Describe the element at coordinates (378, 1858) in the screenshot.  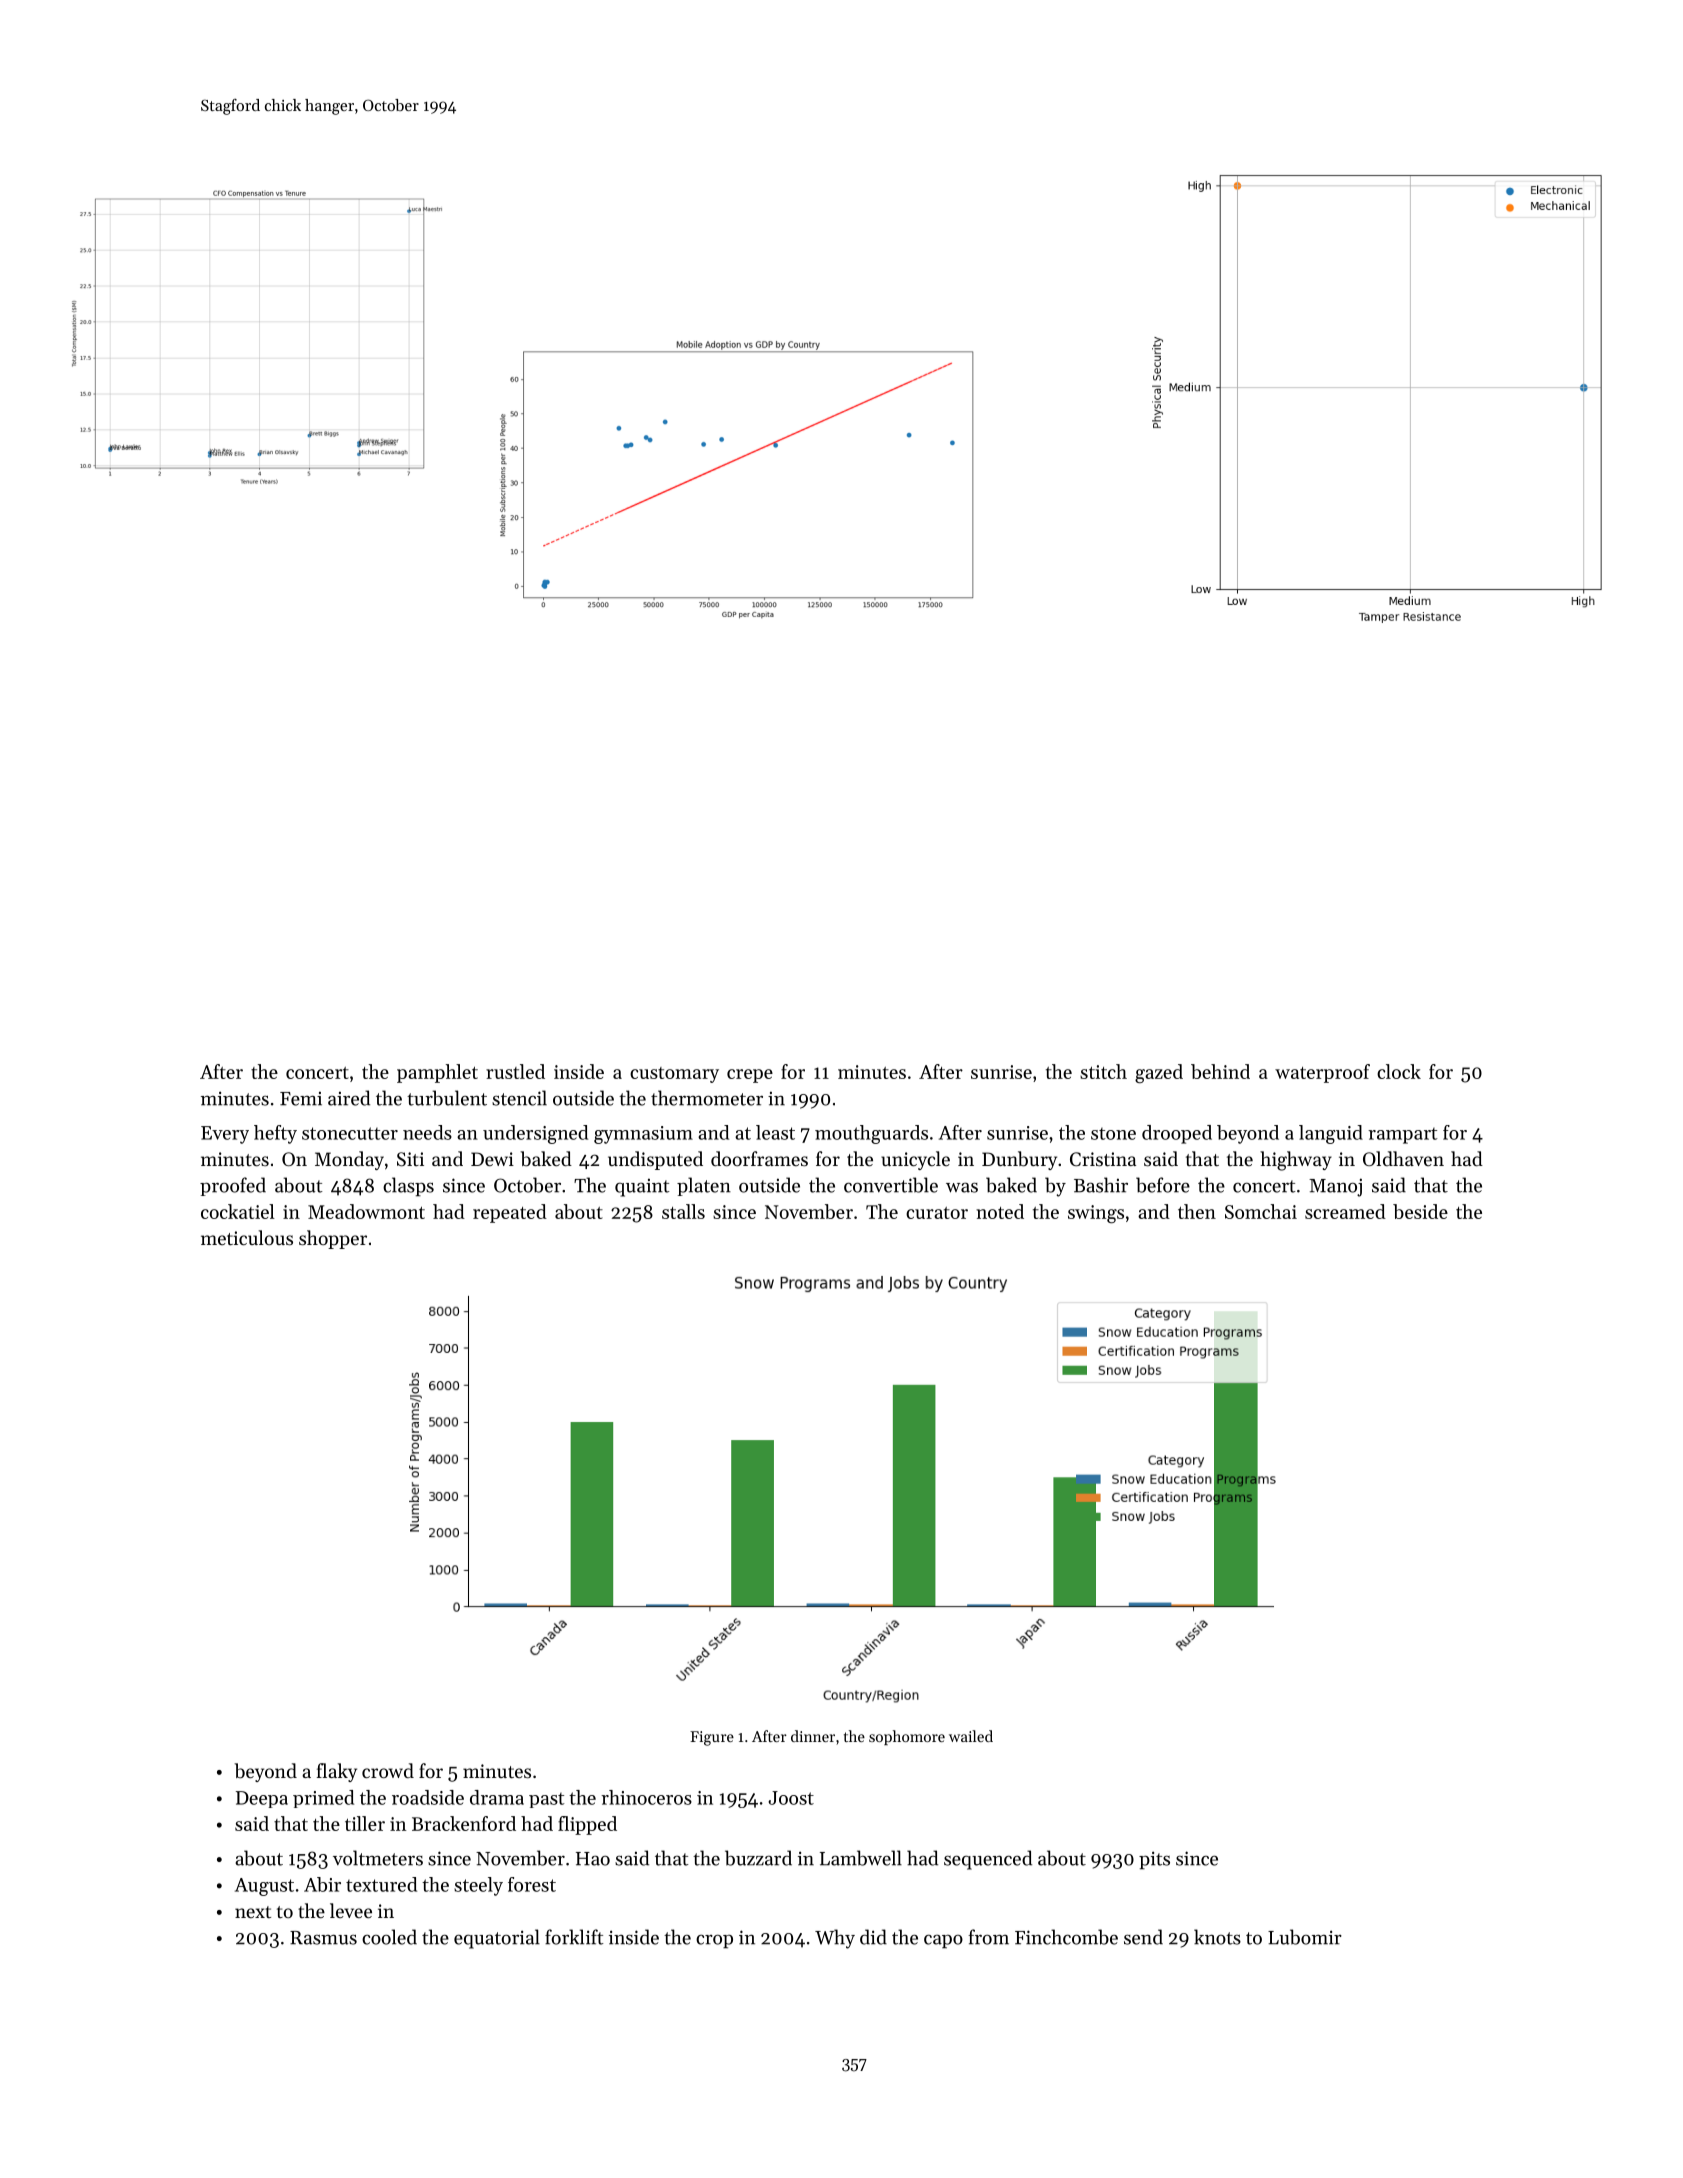
I see `voltmeters` at that location.
